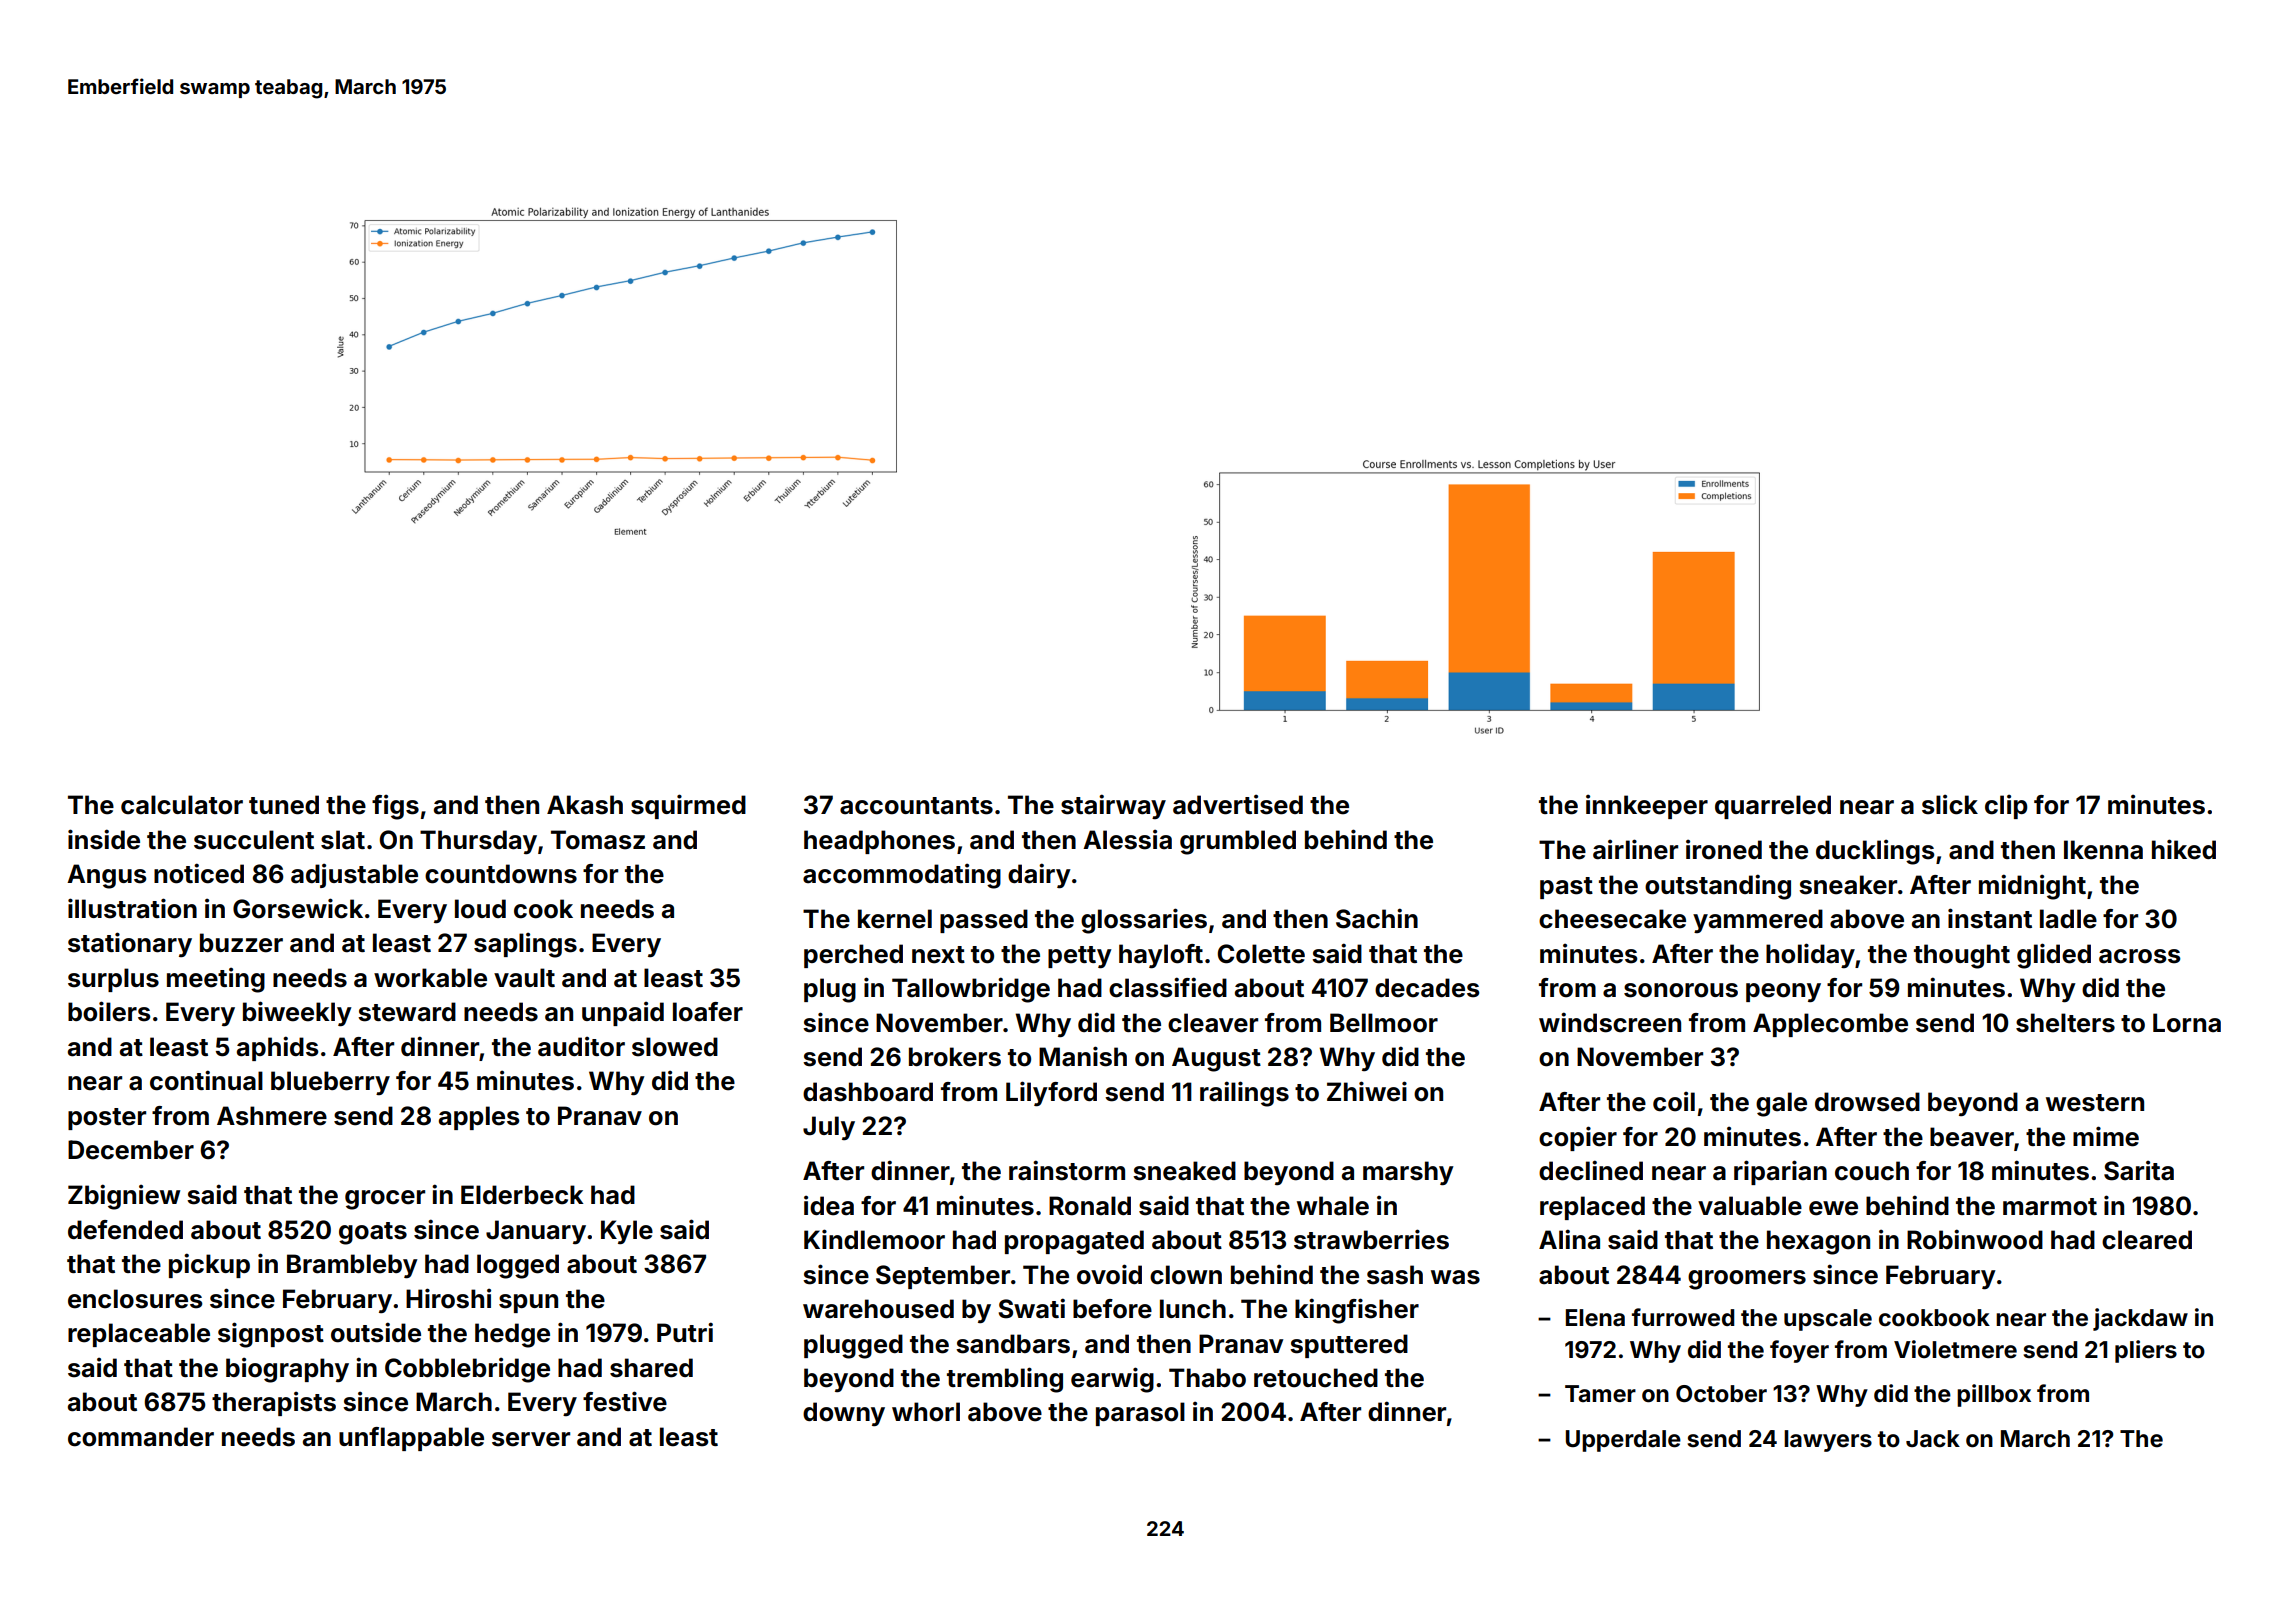  Describe the element at coordinates (844, 1414) in the page. I see `downy` at that location.
